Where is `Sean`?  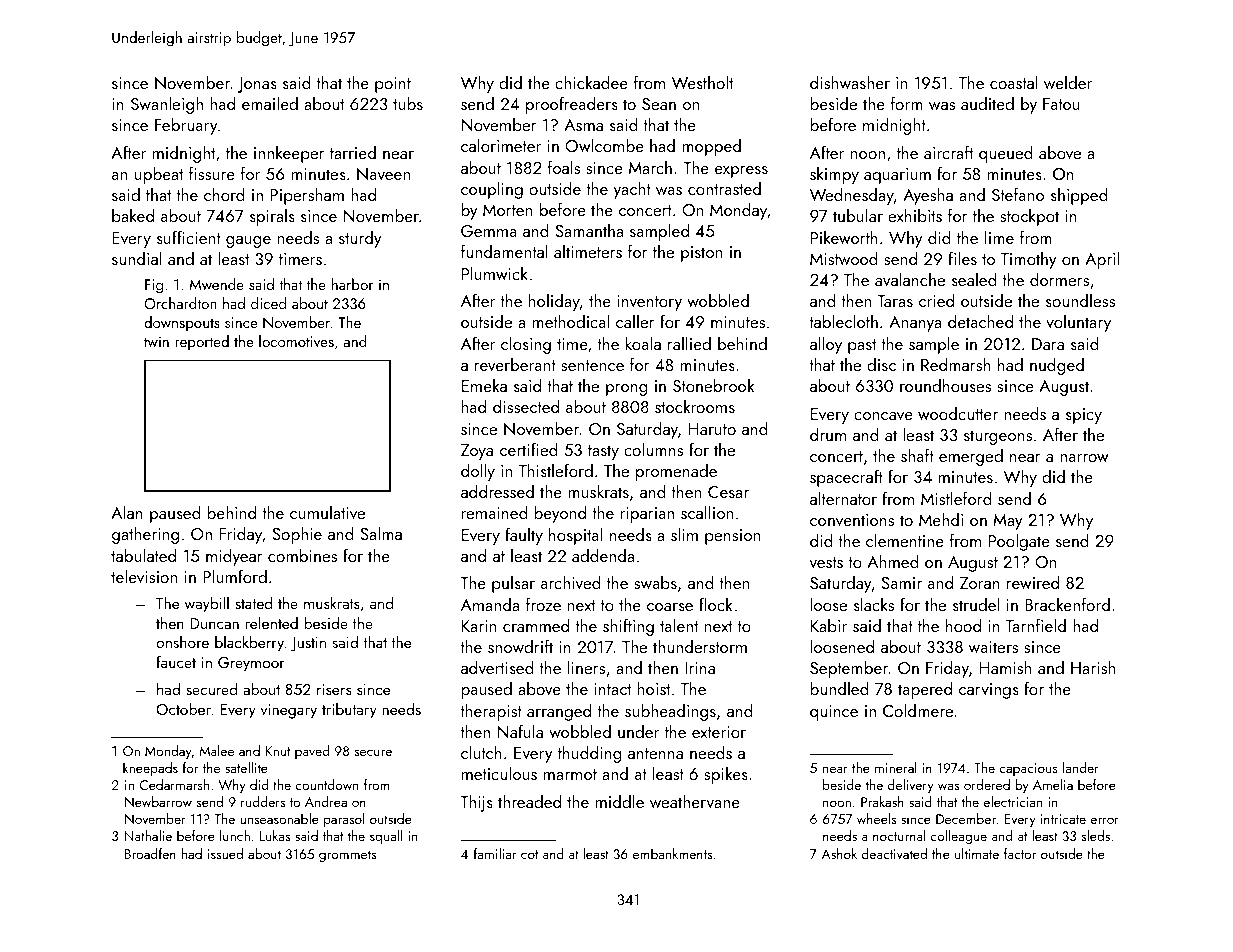
Sean is located at coordinates (659, 104).
